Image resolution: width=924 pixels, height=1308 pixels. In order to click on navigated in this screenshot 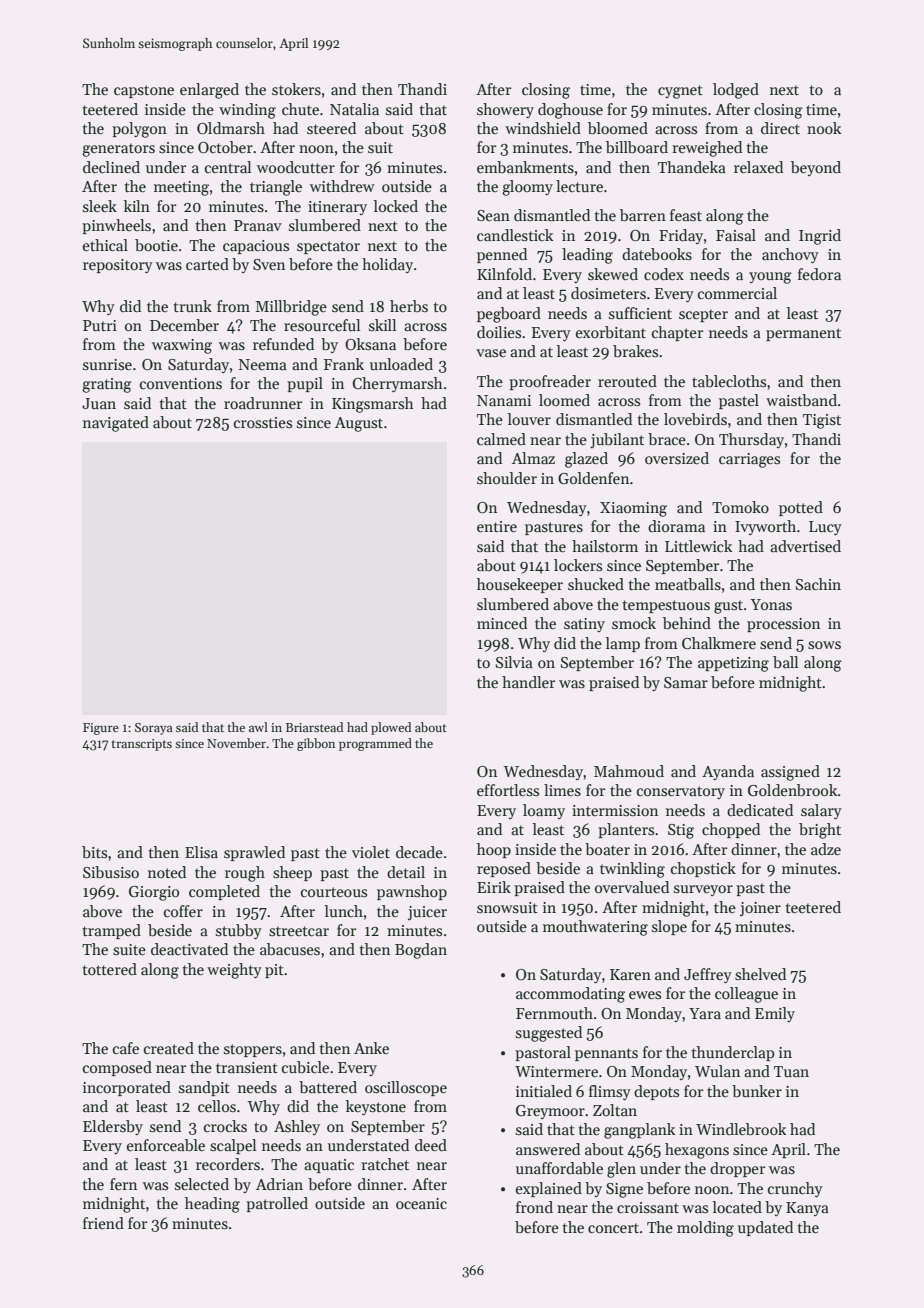, I will do `click(116, 424)`.
